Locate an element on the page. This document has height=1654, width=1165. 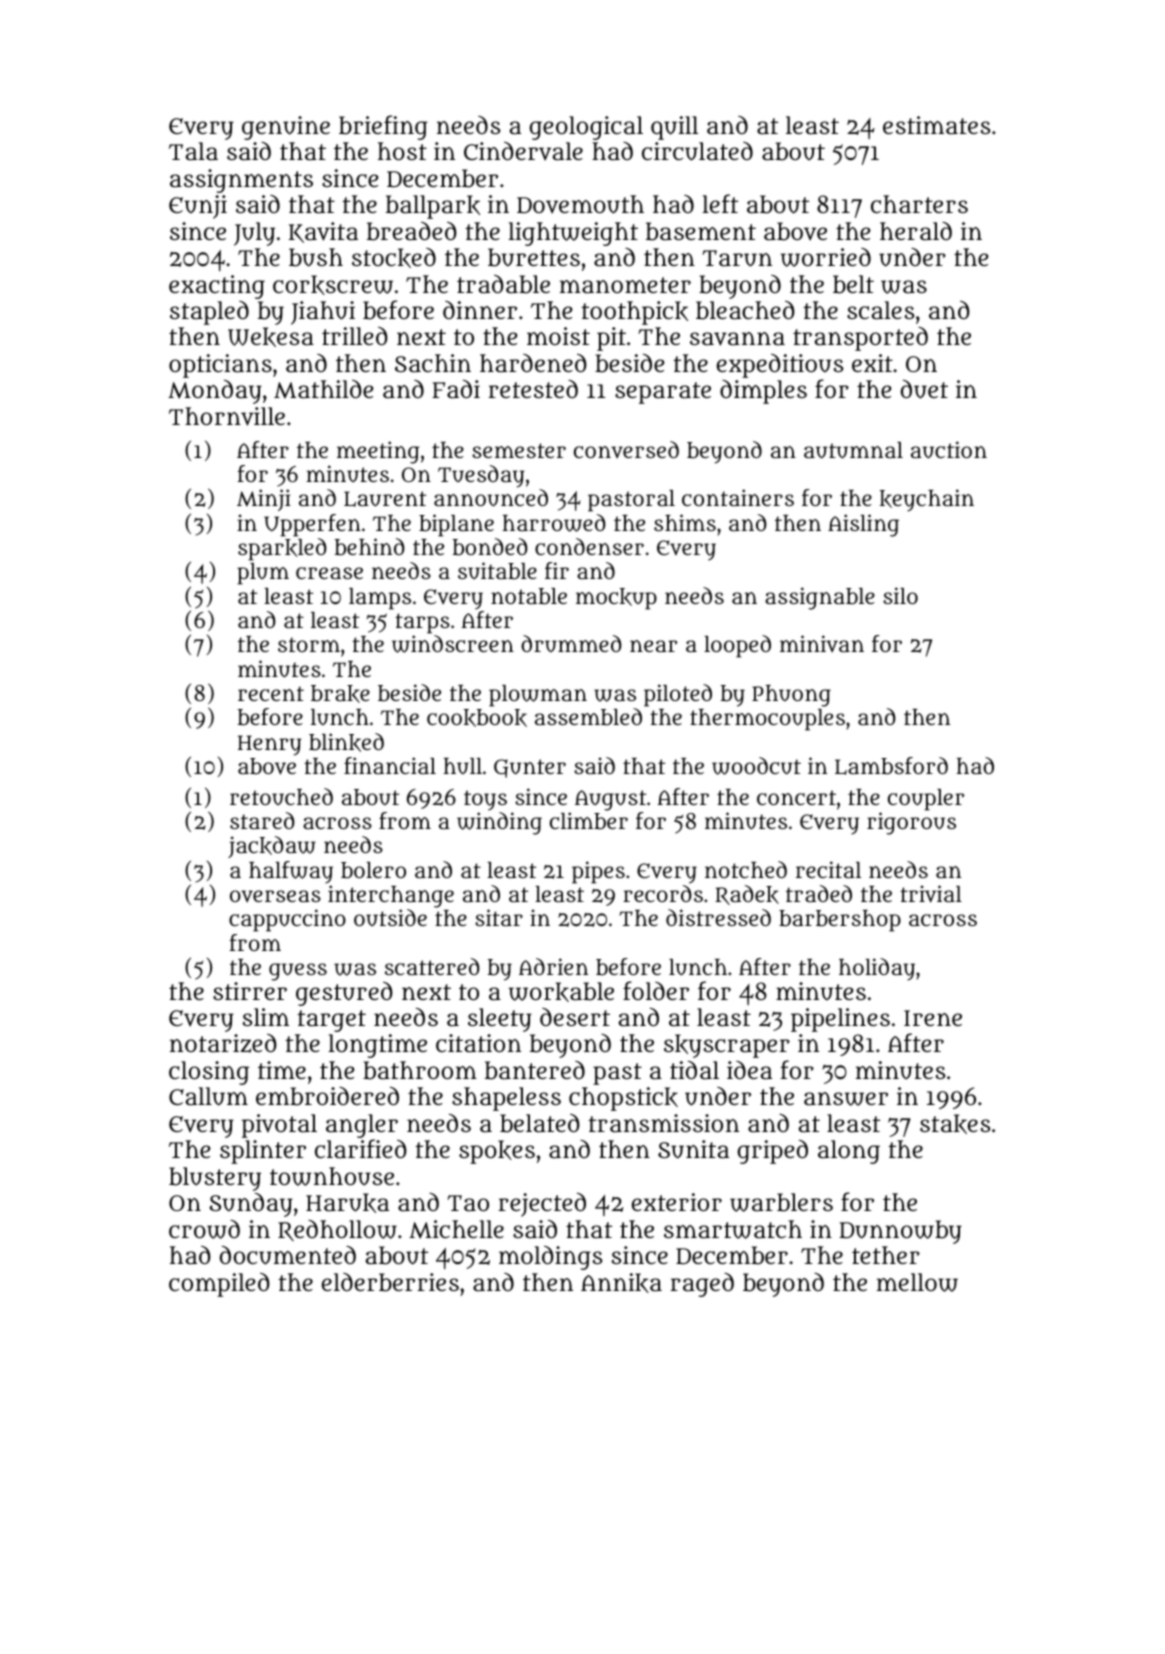
conversed is located at coordinates (626, 449).
